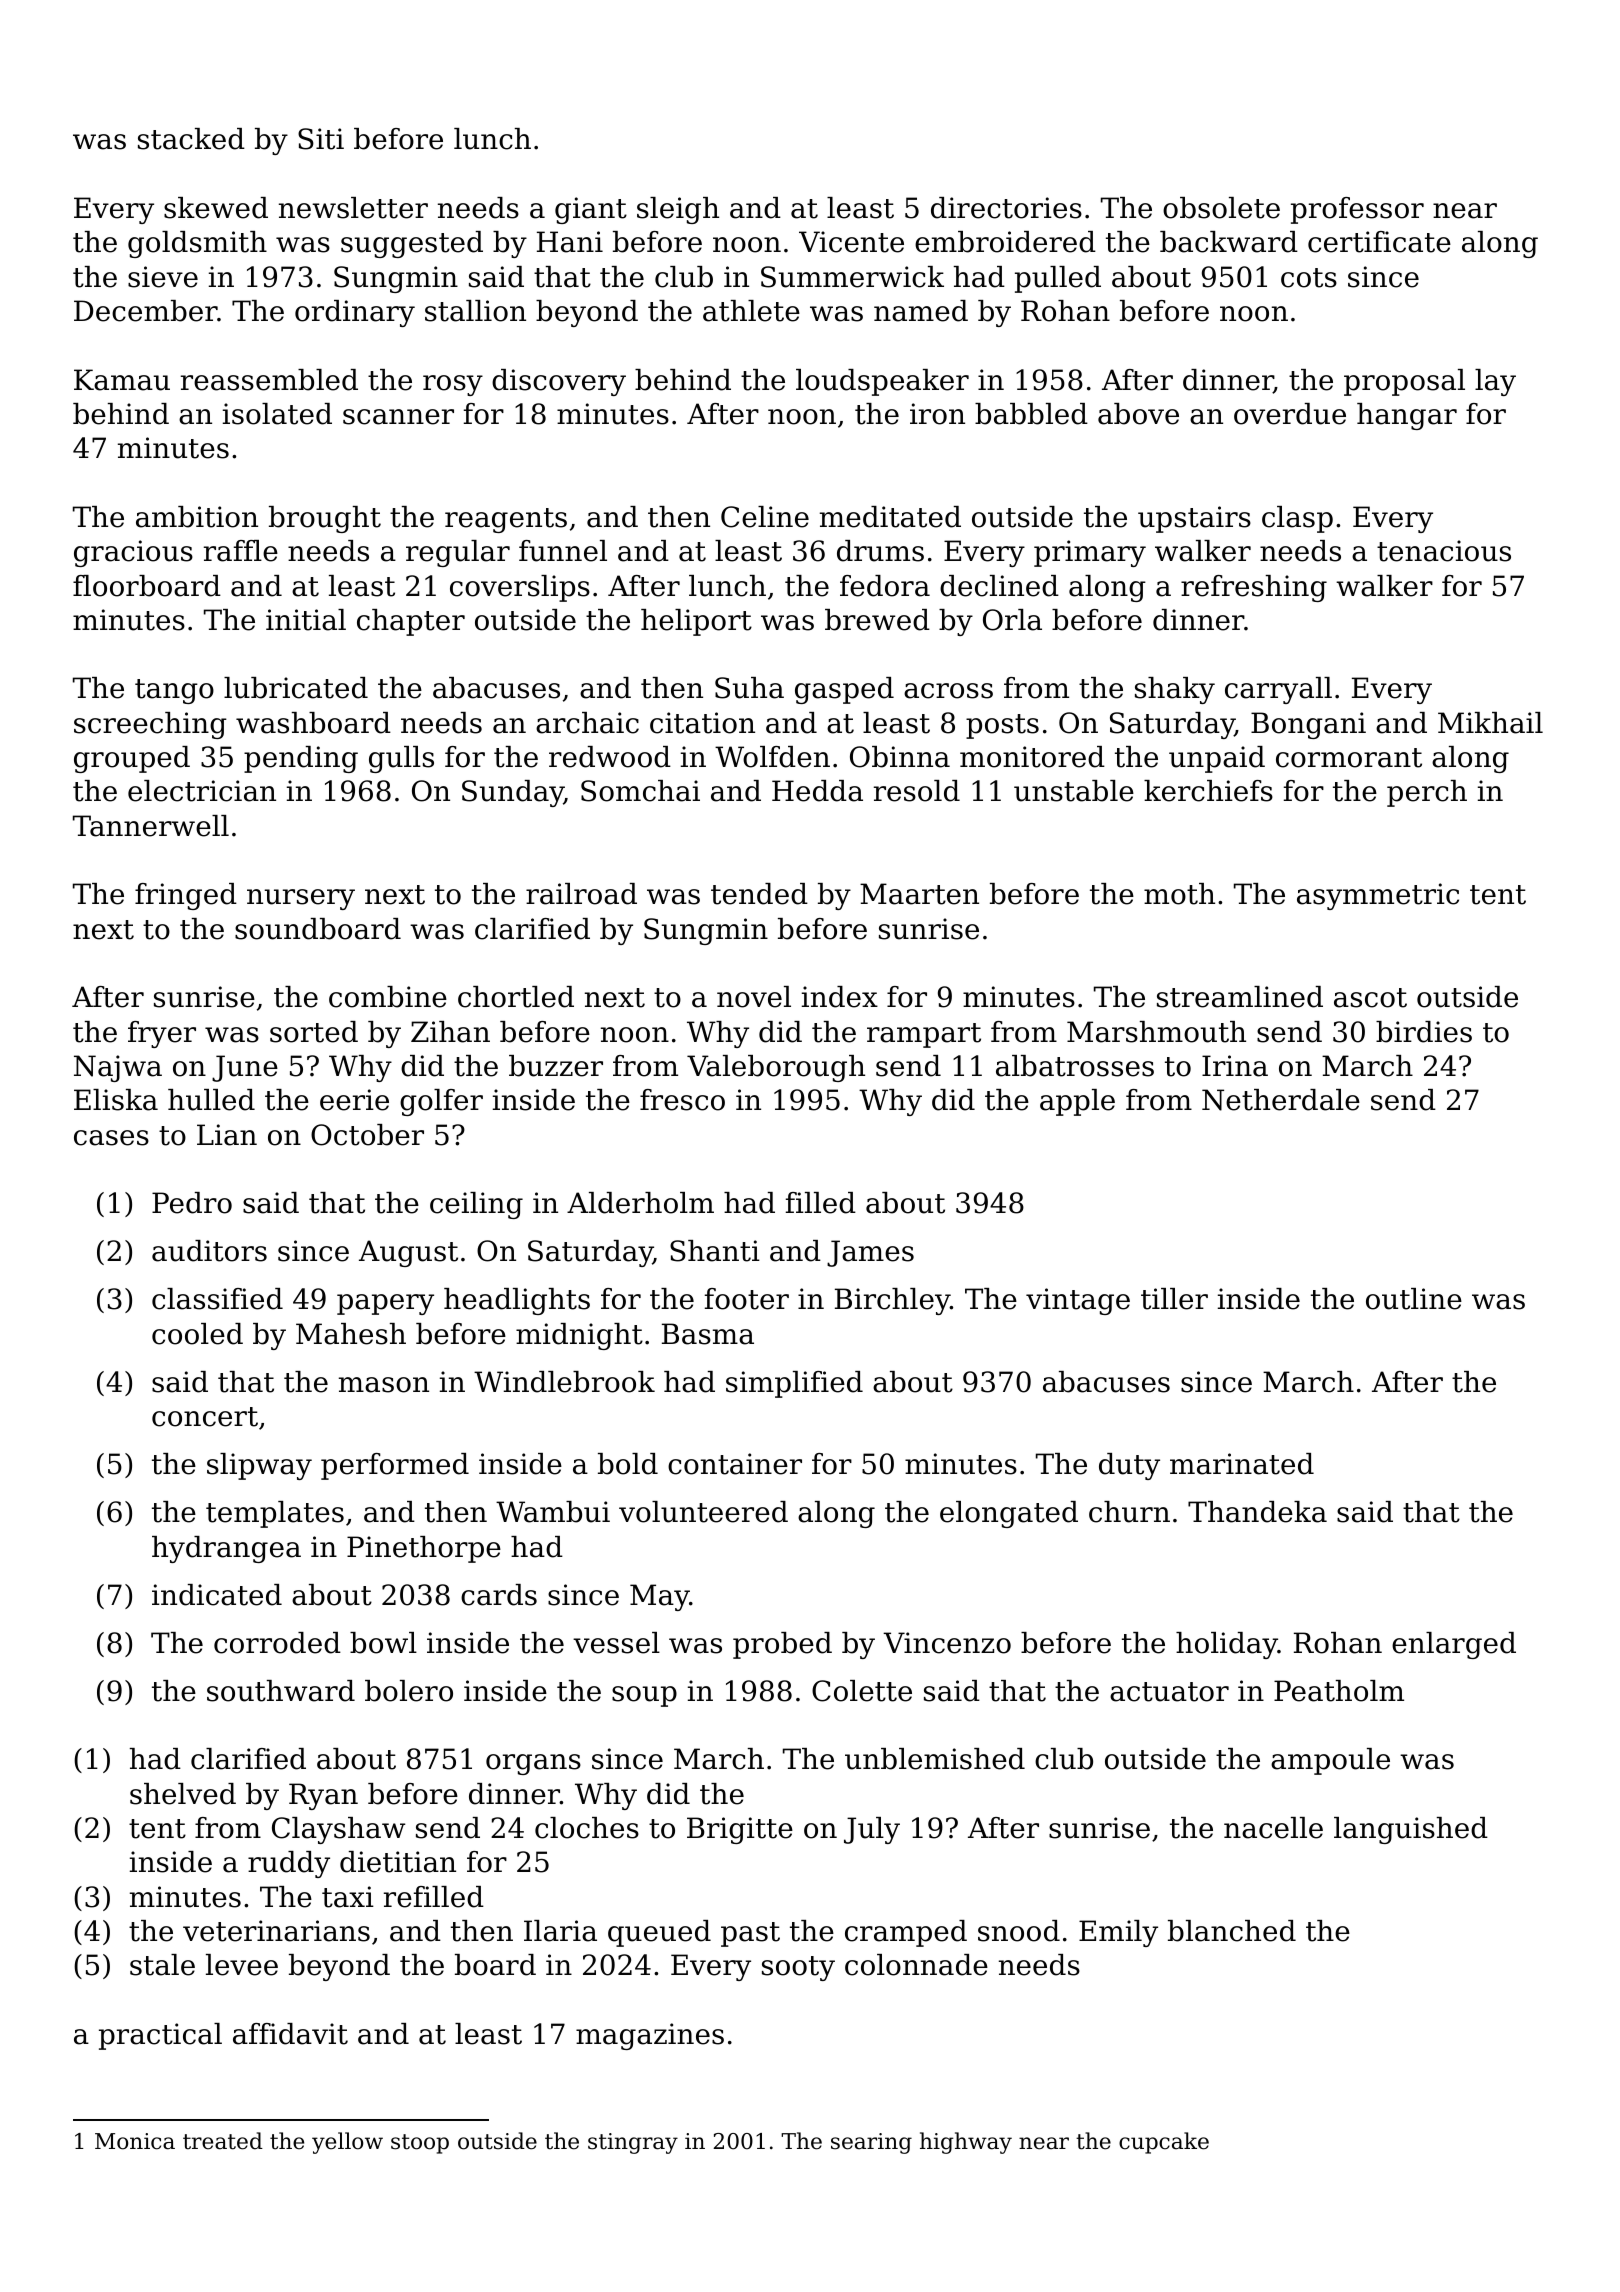 The width and height of the image is (1620, 2292). I want to click on upstairs, so click(1194, 519).
